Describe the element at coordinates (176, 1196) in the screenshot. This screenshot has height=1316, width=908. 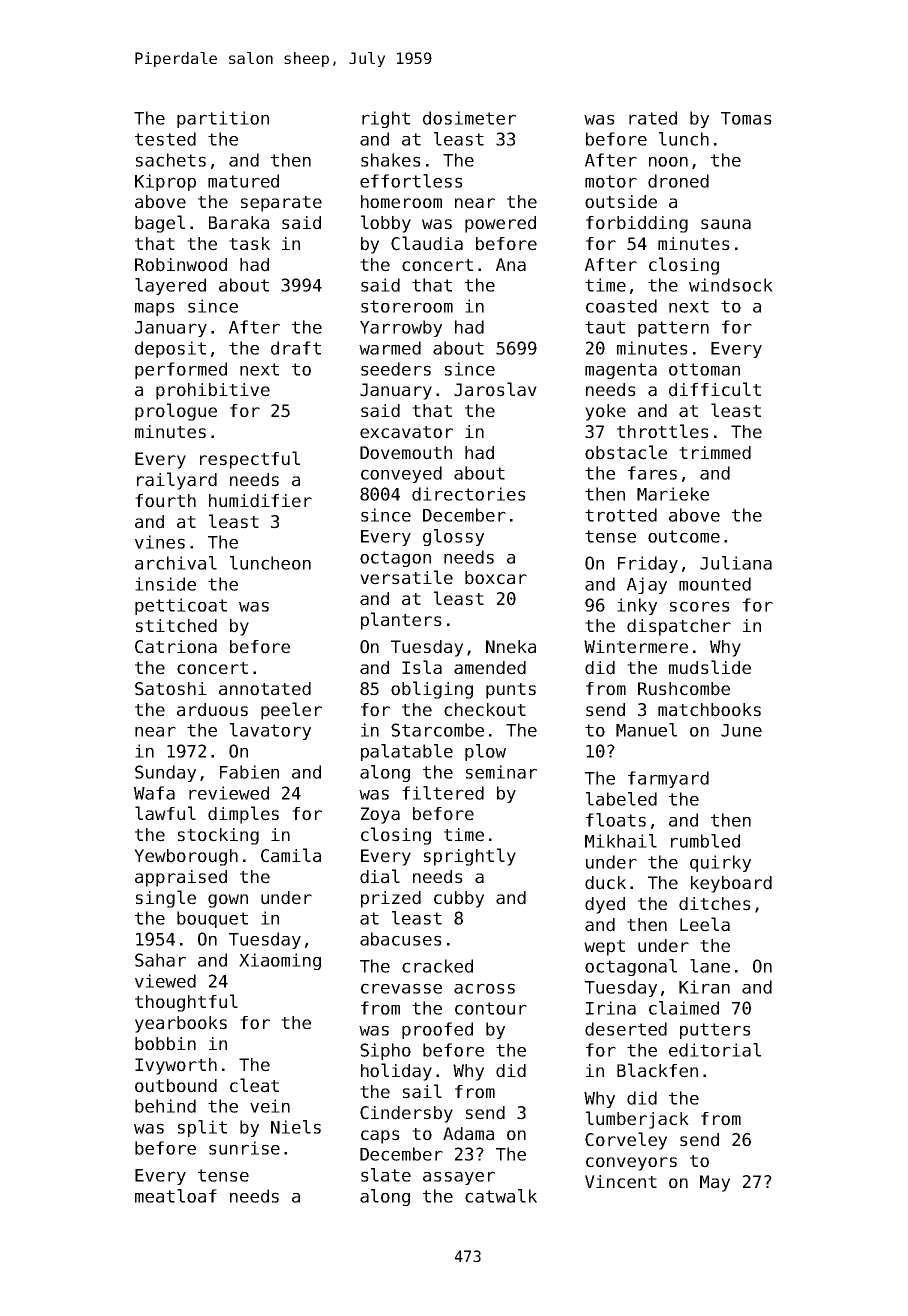
I see `meatloaf` at that location.
